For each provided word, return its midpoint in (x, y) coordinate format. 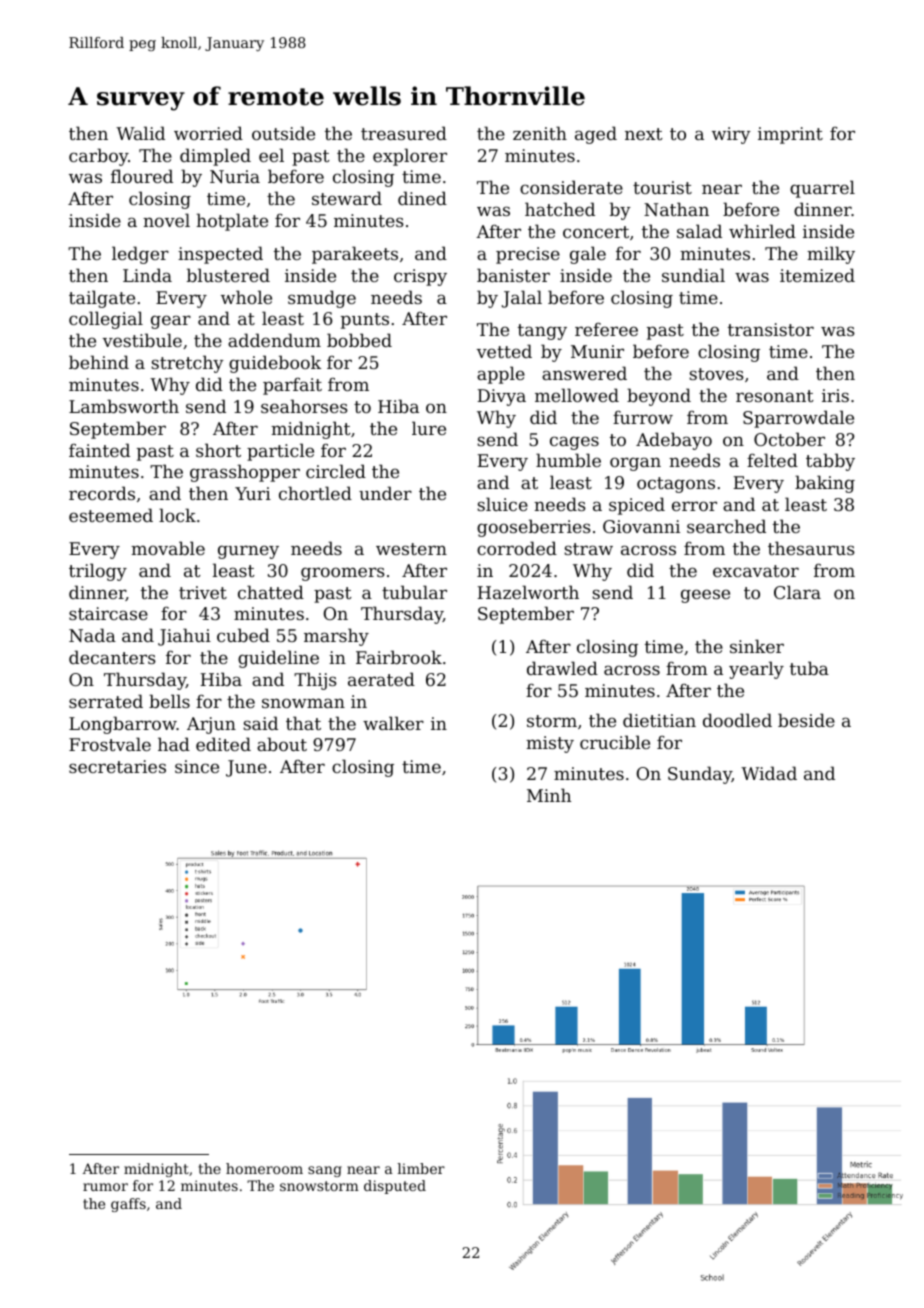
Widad (769, 773)
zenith (540, 133)
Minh (549, 795)
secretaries (117, 766)
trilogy (98, 572)
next (644, 134)
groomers (343, 574)
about (282, 744)
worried (208, 133)
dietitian (659, 720)
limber (421, 1168)
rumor (105, 1187)
